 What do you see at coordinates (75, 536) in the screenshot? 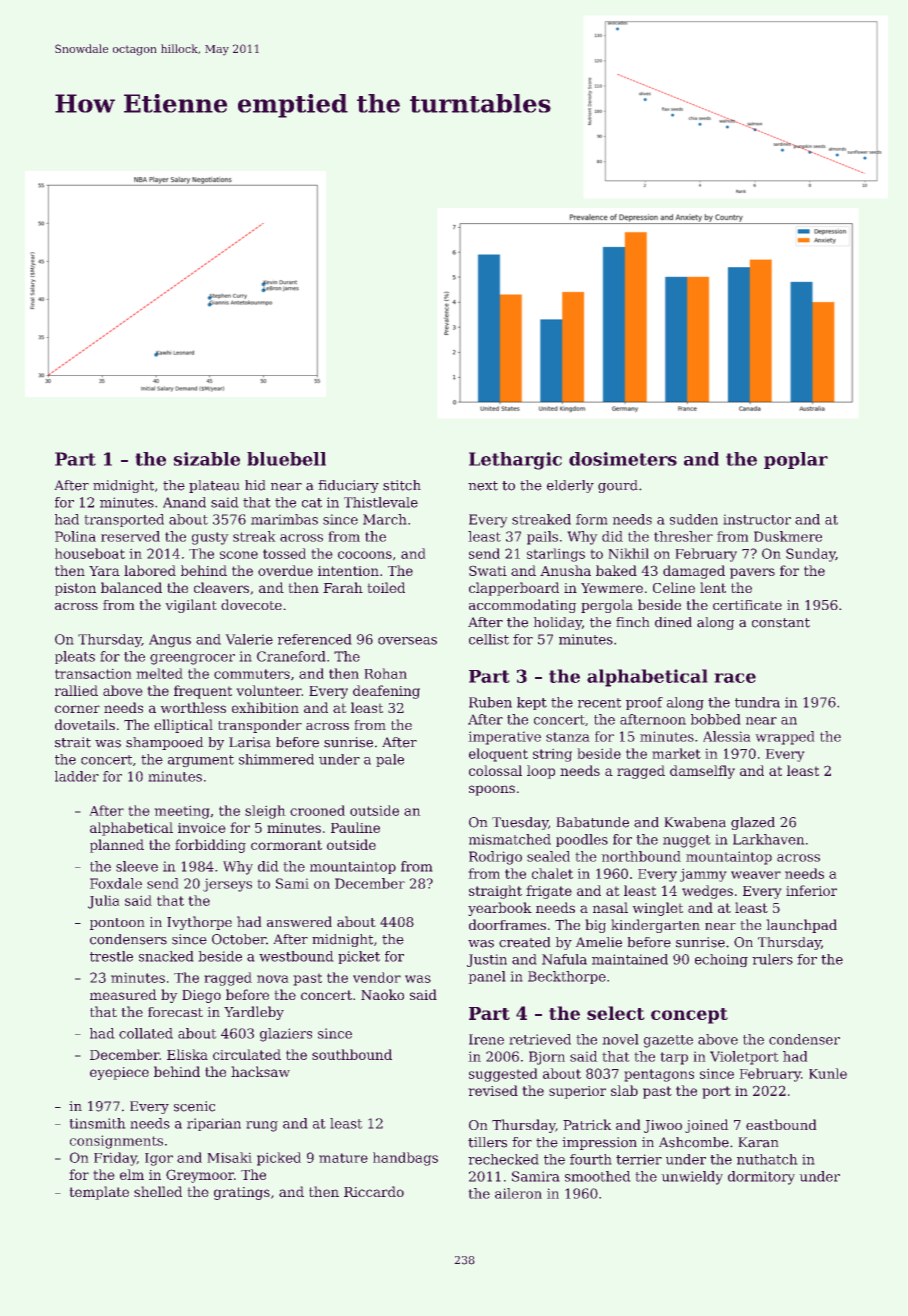
I see `Polina` at bounding box center [75, 536].
